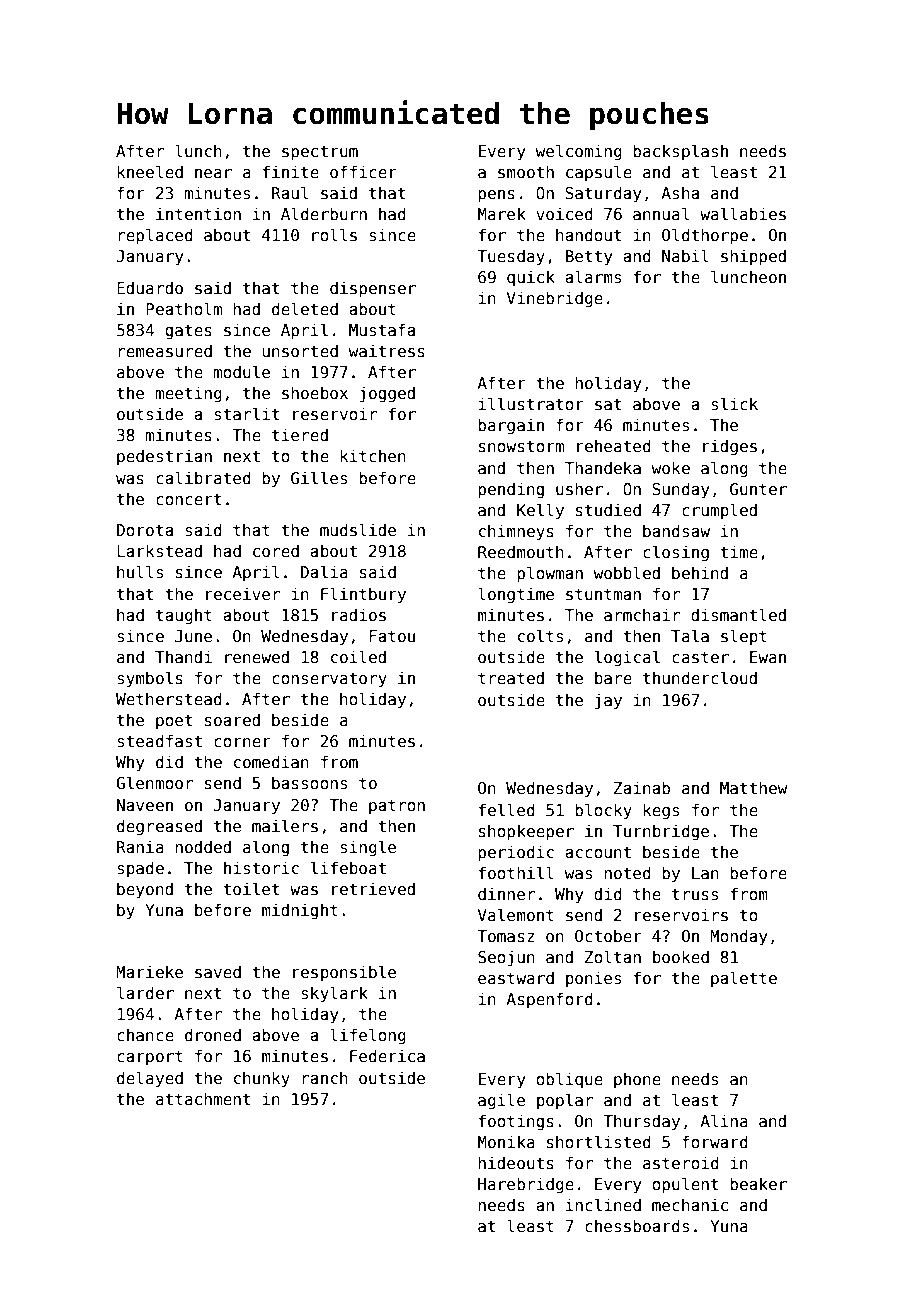  I want to click on cored, so click(276, 550).
